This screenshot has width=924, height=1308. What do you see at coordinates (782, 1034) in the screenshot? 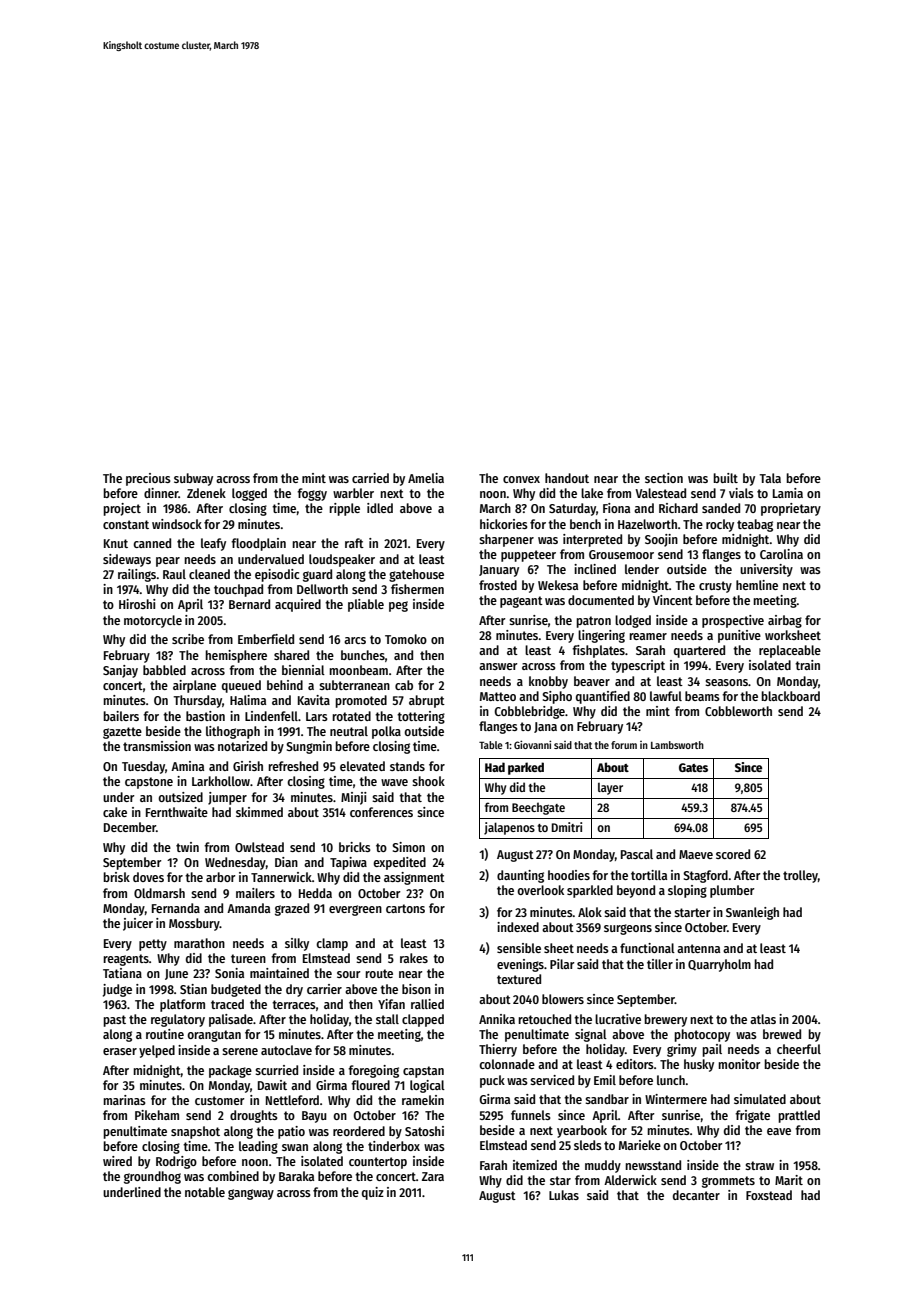
I see `brewed` at bounding box center [782, 1034].
